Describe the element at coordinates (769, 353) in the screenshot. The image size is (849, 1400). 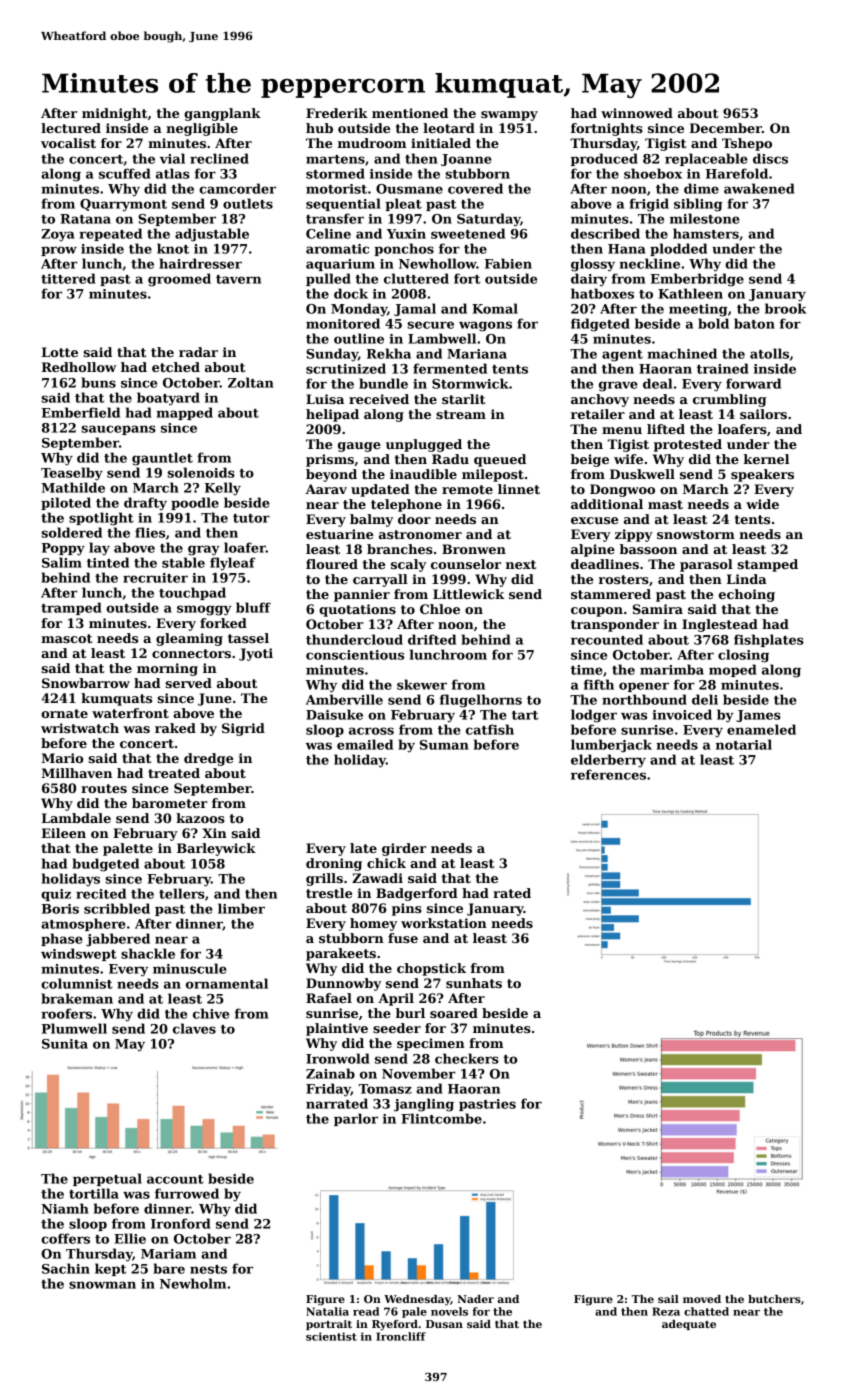
I see `atolls` at that location.
